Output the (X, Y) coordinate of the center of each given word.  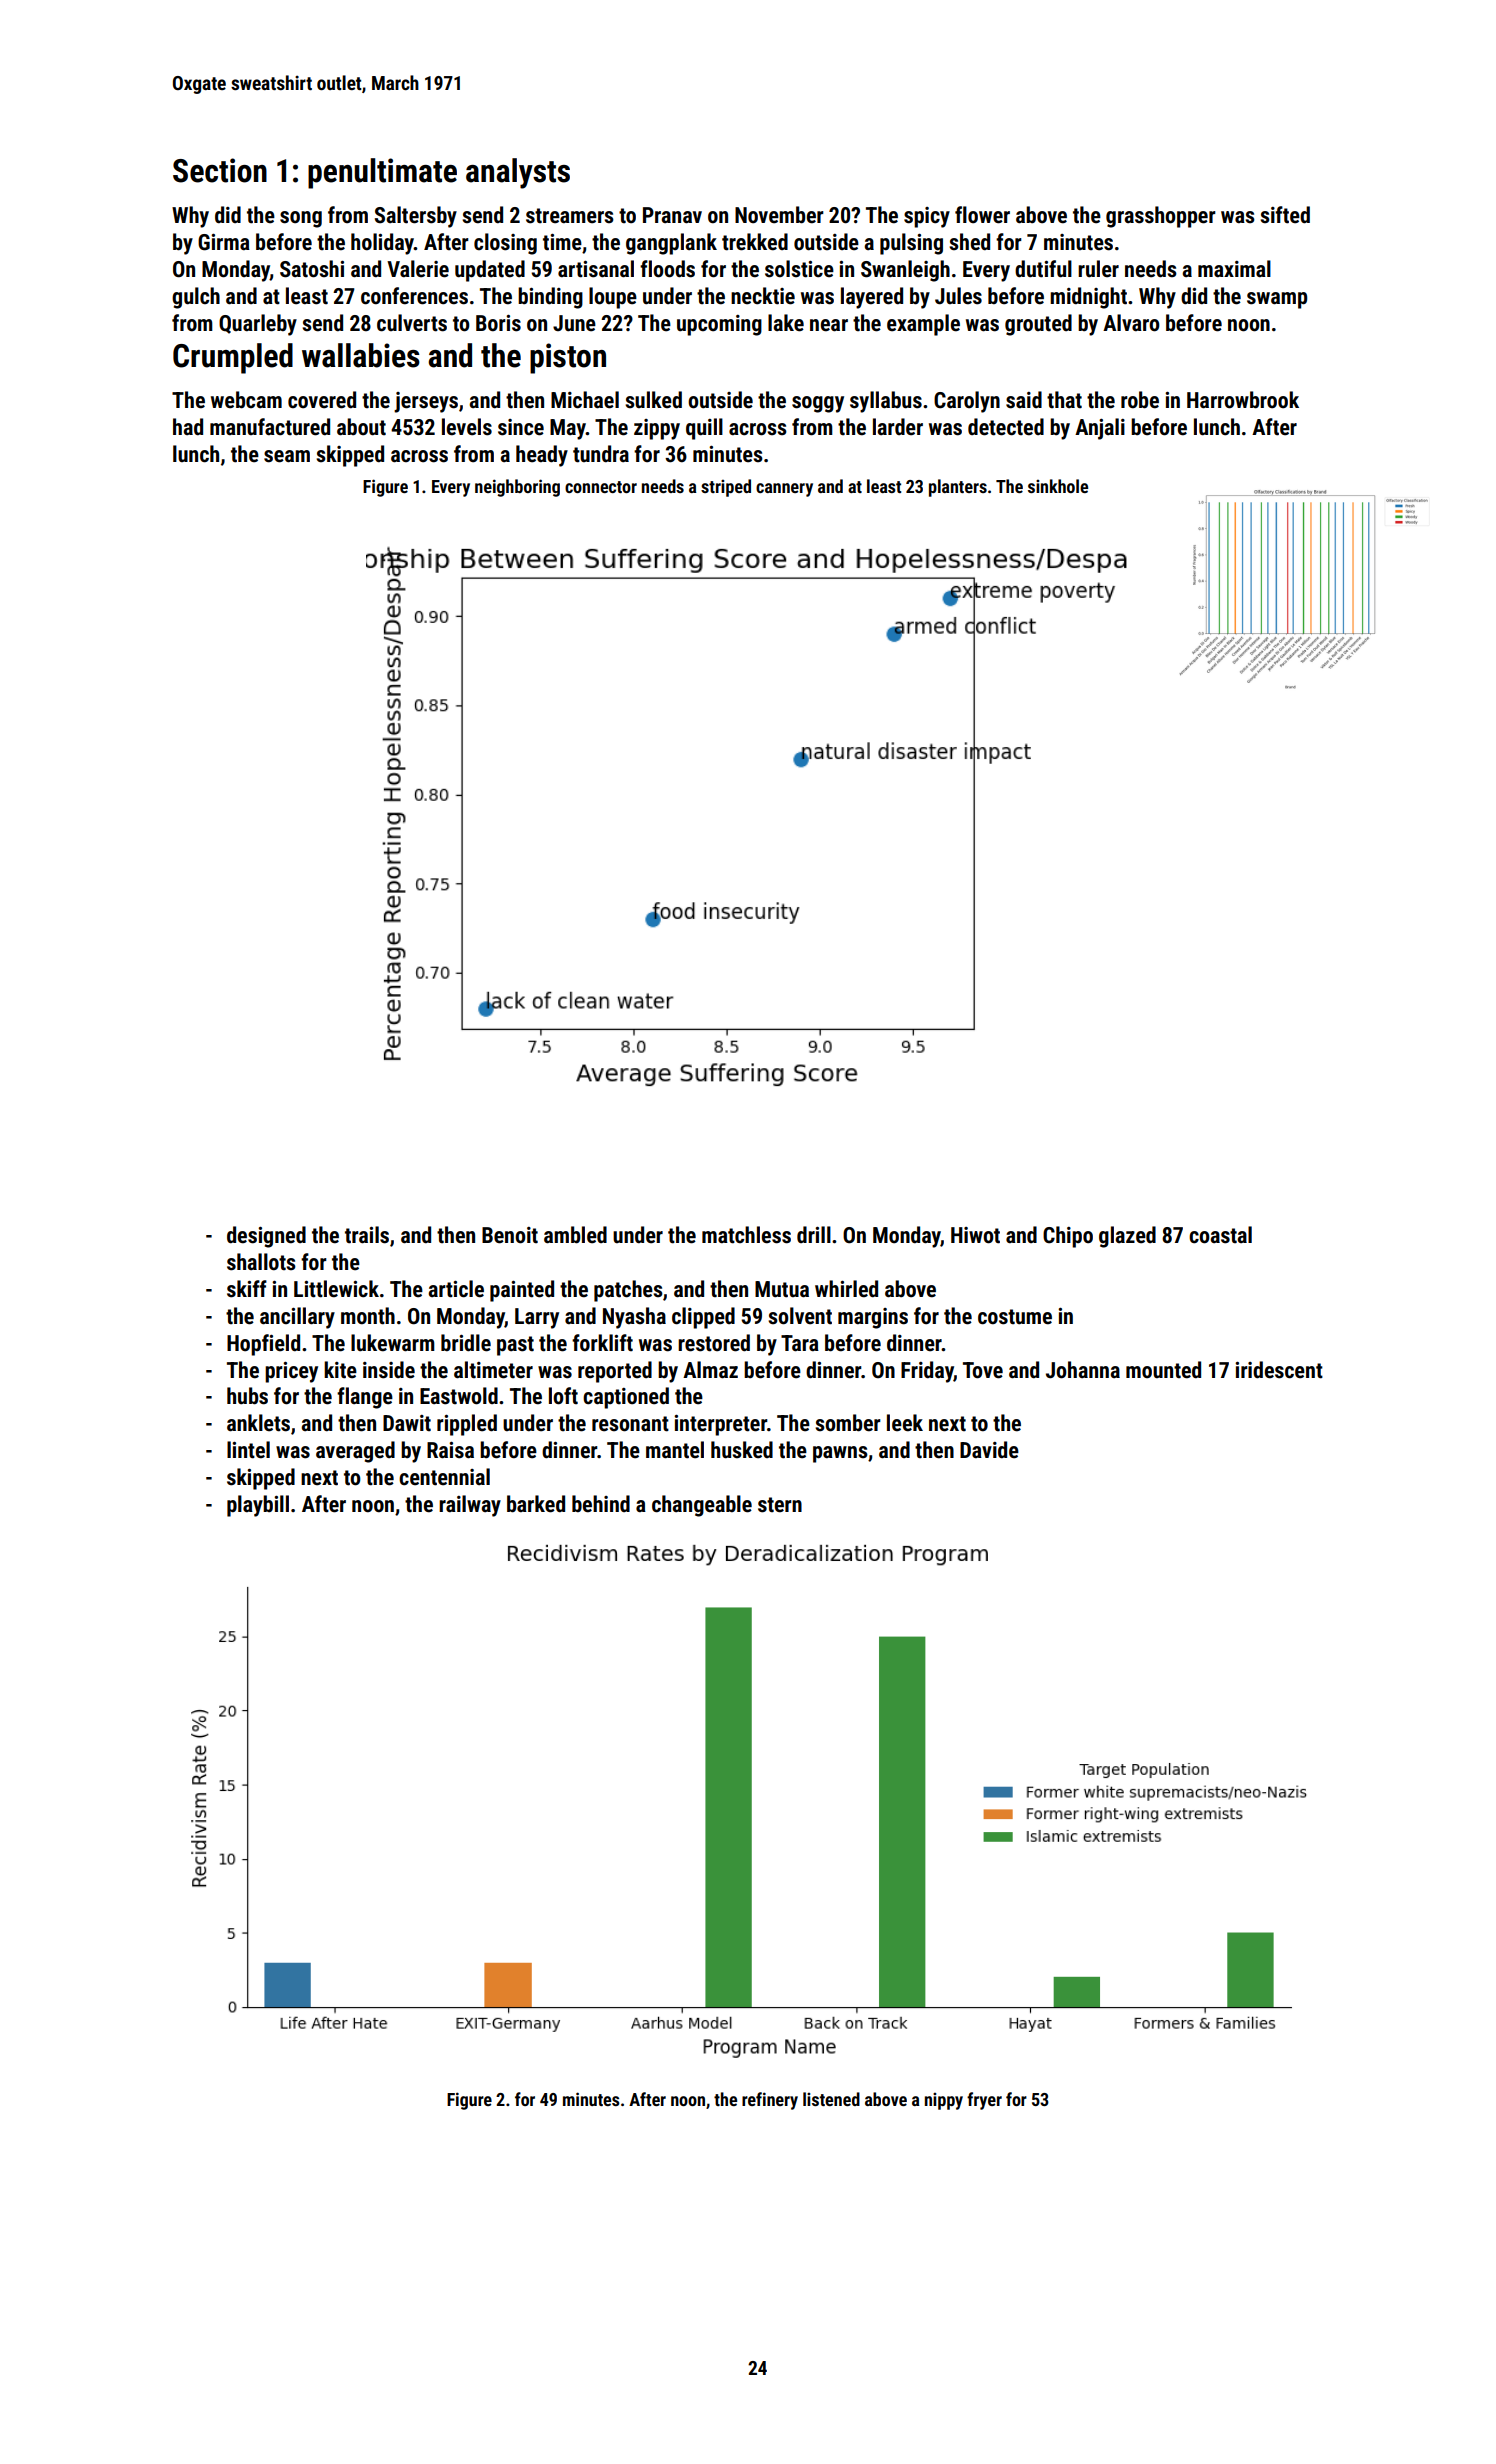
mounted (1163, 1370)
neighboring (517, 488)
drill (814, 1234)
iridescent (1279, 1370)
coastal (1220, 1235)
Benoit (510, 1235)
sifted (1285, 215)
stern (780, 1505)
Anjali (1100, 429)
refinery (770, 2101)
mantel (675, 1450)
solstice (799, 269)
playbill (258, 1506)
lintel (248, 1450)
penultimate (382, 173)
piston (568, 358)
